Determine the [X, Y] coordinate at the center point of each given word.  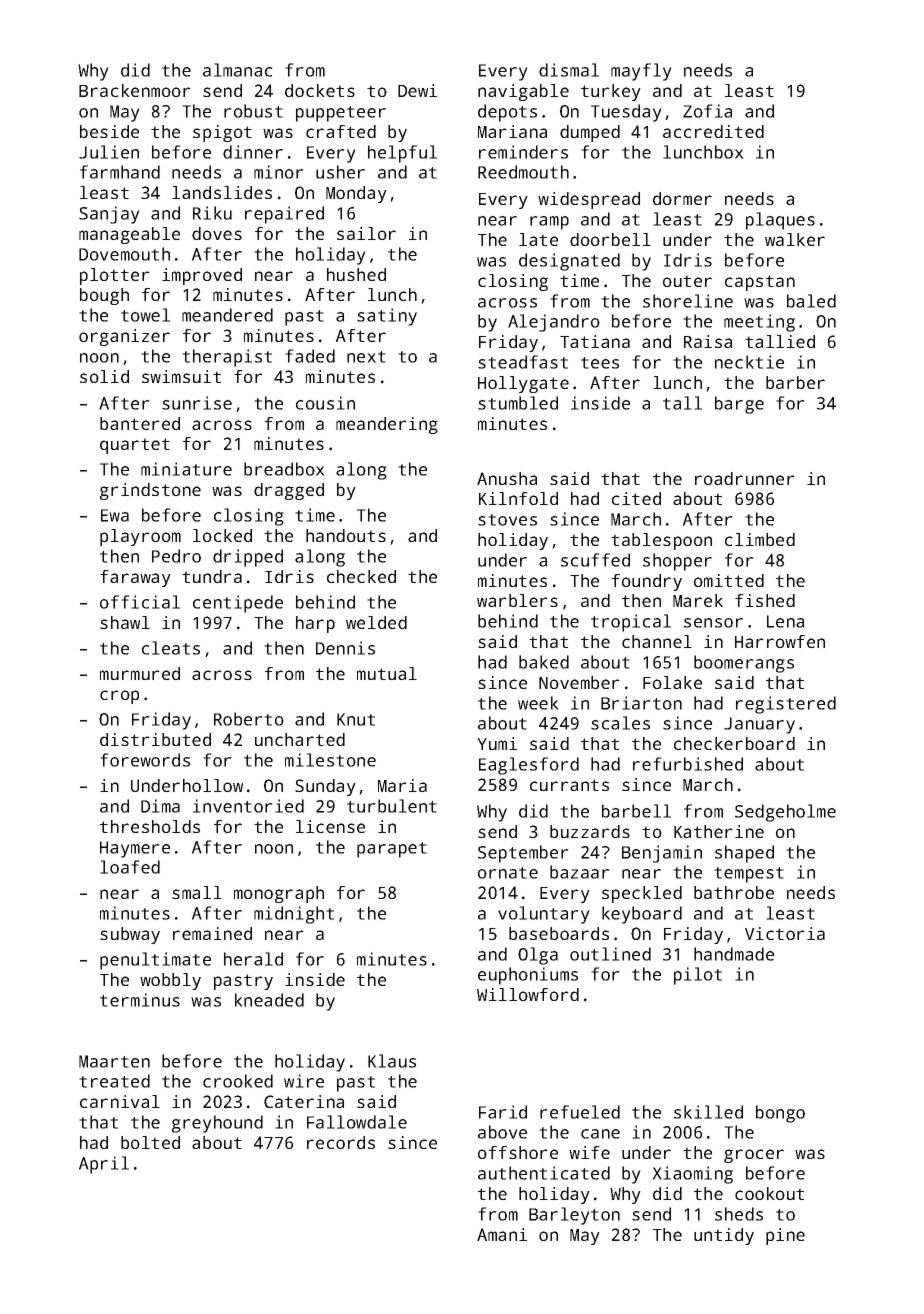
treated [114, 1081]
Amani [502, 1234]
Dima [160, 806]
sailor [366, 233]
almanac [238, 70]
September [523, 854]
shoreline [688, 301]
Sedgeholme [785, 813]
